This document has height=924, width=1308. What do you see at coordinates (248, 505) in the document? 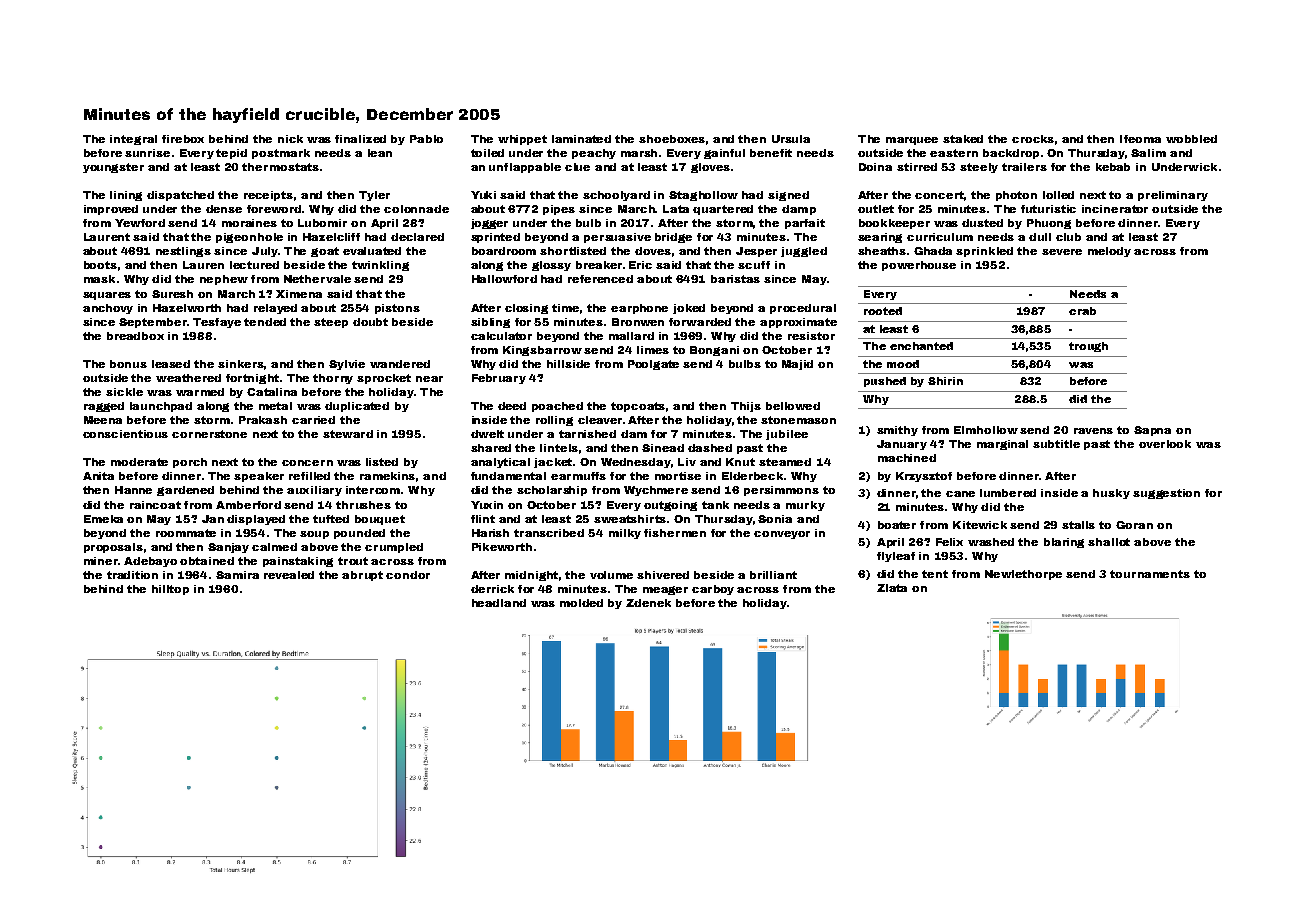
I see `Amberford` at bounding box center [248, 505].
